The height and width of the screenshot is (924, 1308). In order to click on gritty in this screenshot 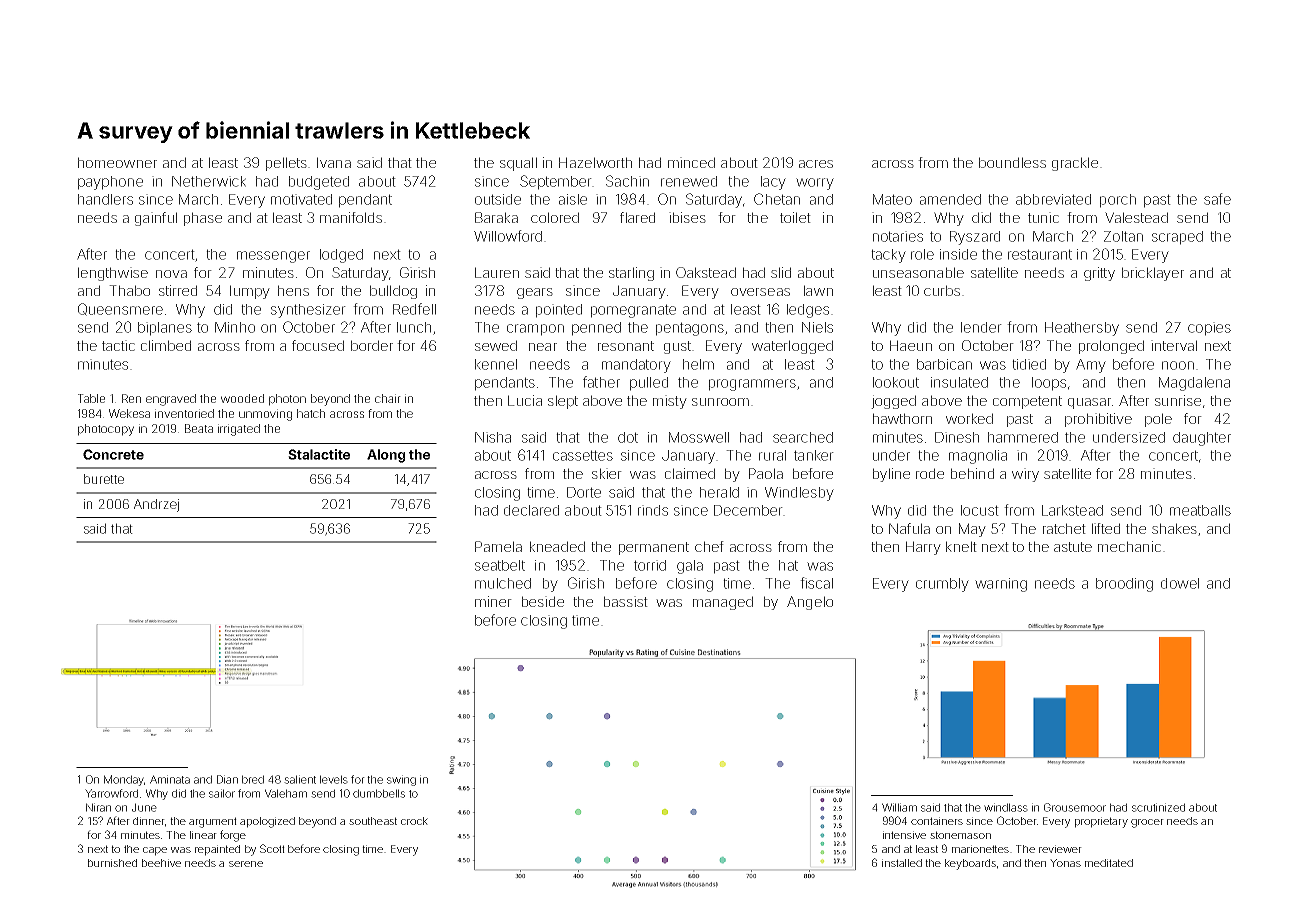, I will do `click(1099, 274)`.
